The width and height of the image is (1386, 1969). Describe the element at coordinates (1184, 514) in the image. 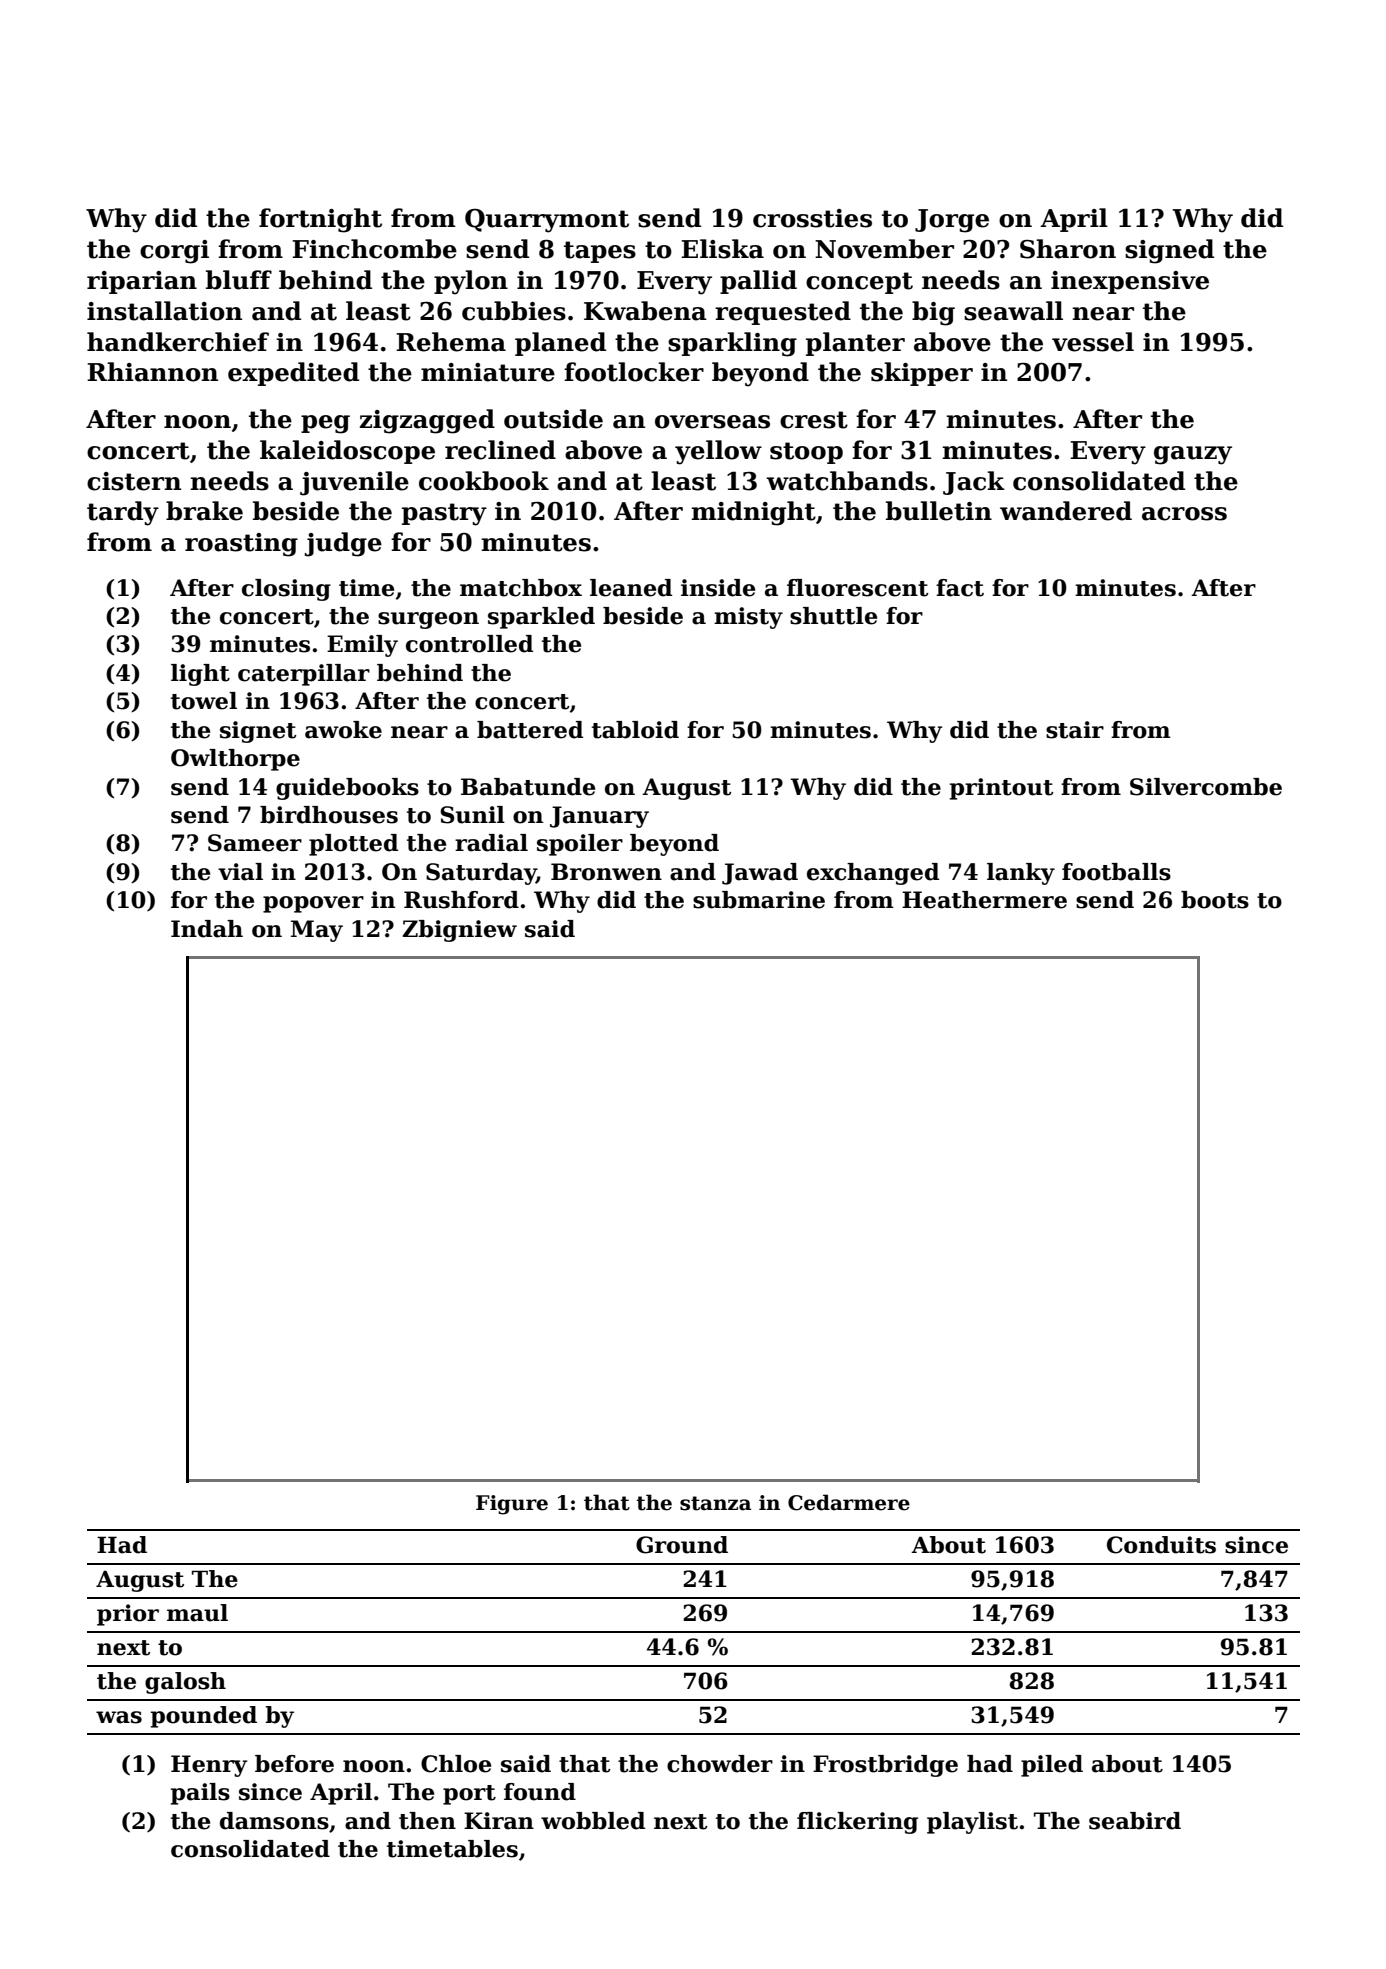

I see `across` at that location.
